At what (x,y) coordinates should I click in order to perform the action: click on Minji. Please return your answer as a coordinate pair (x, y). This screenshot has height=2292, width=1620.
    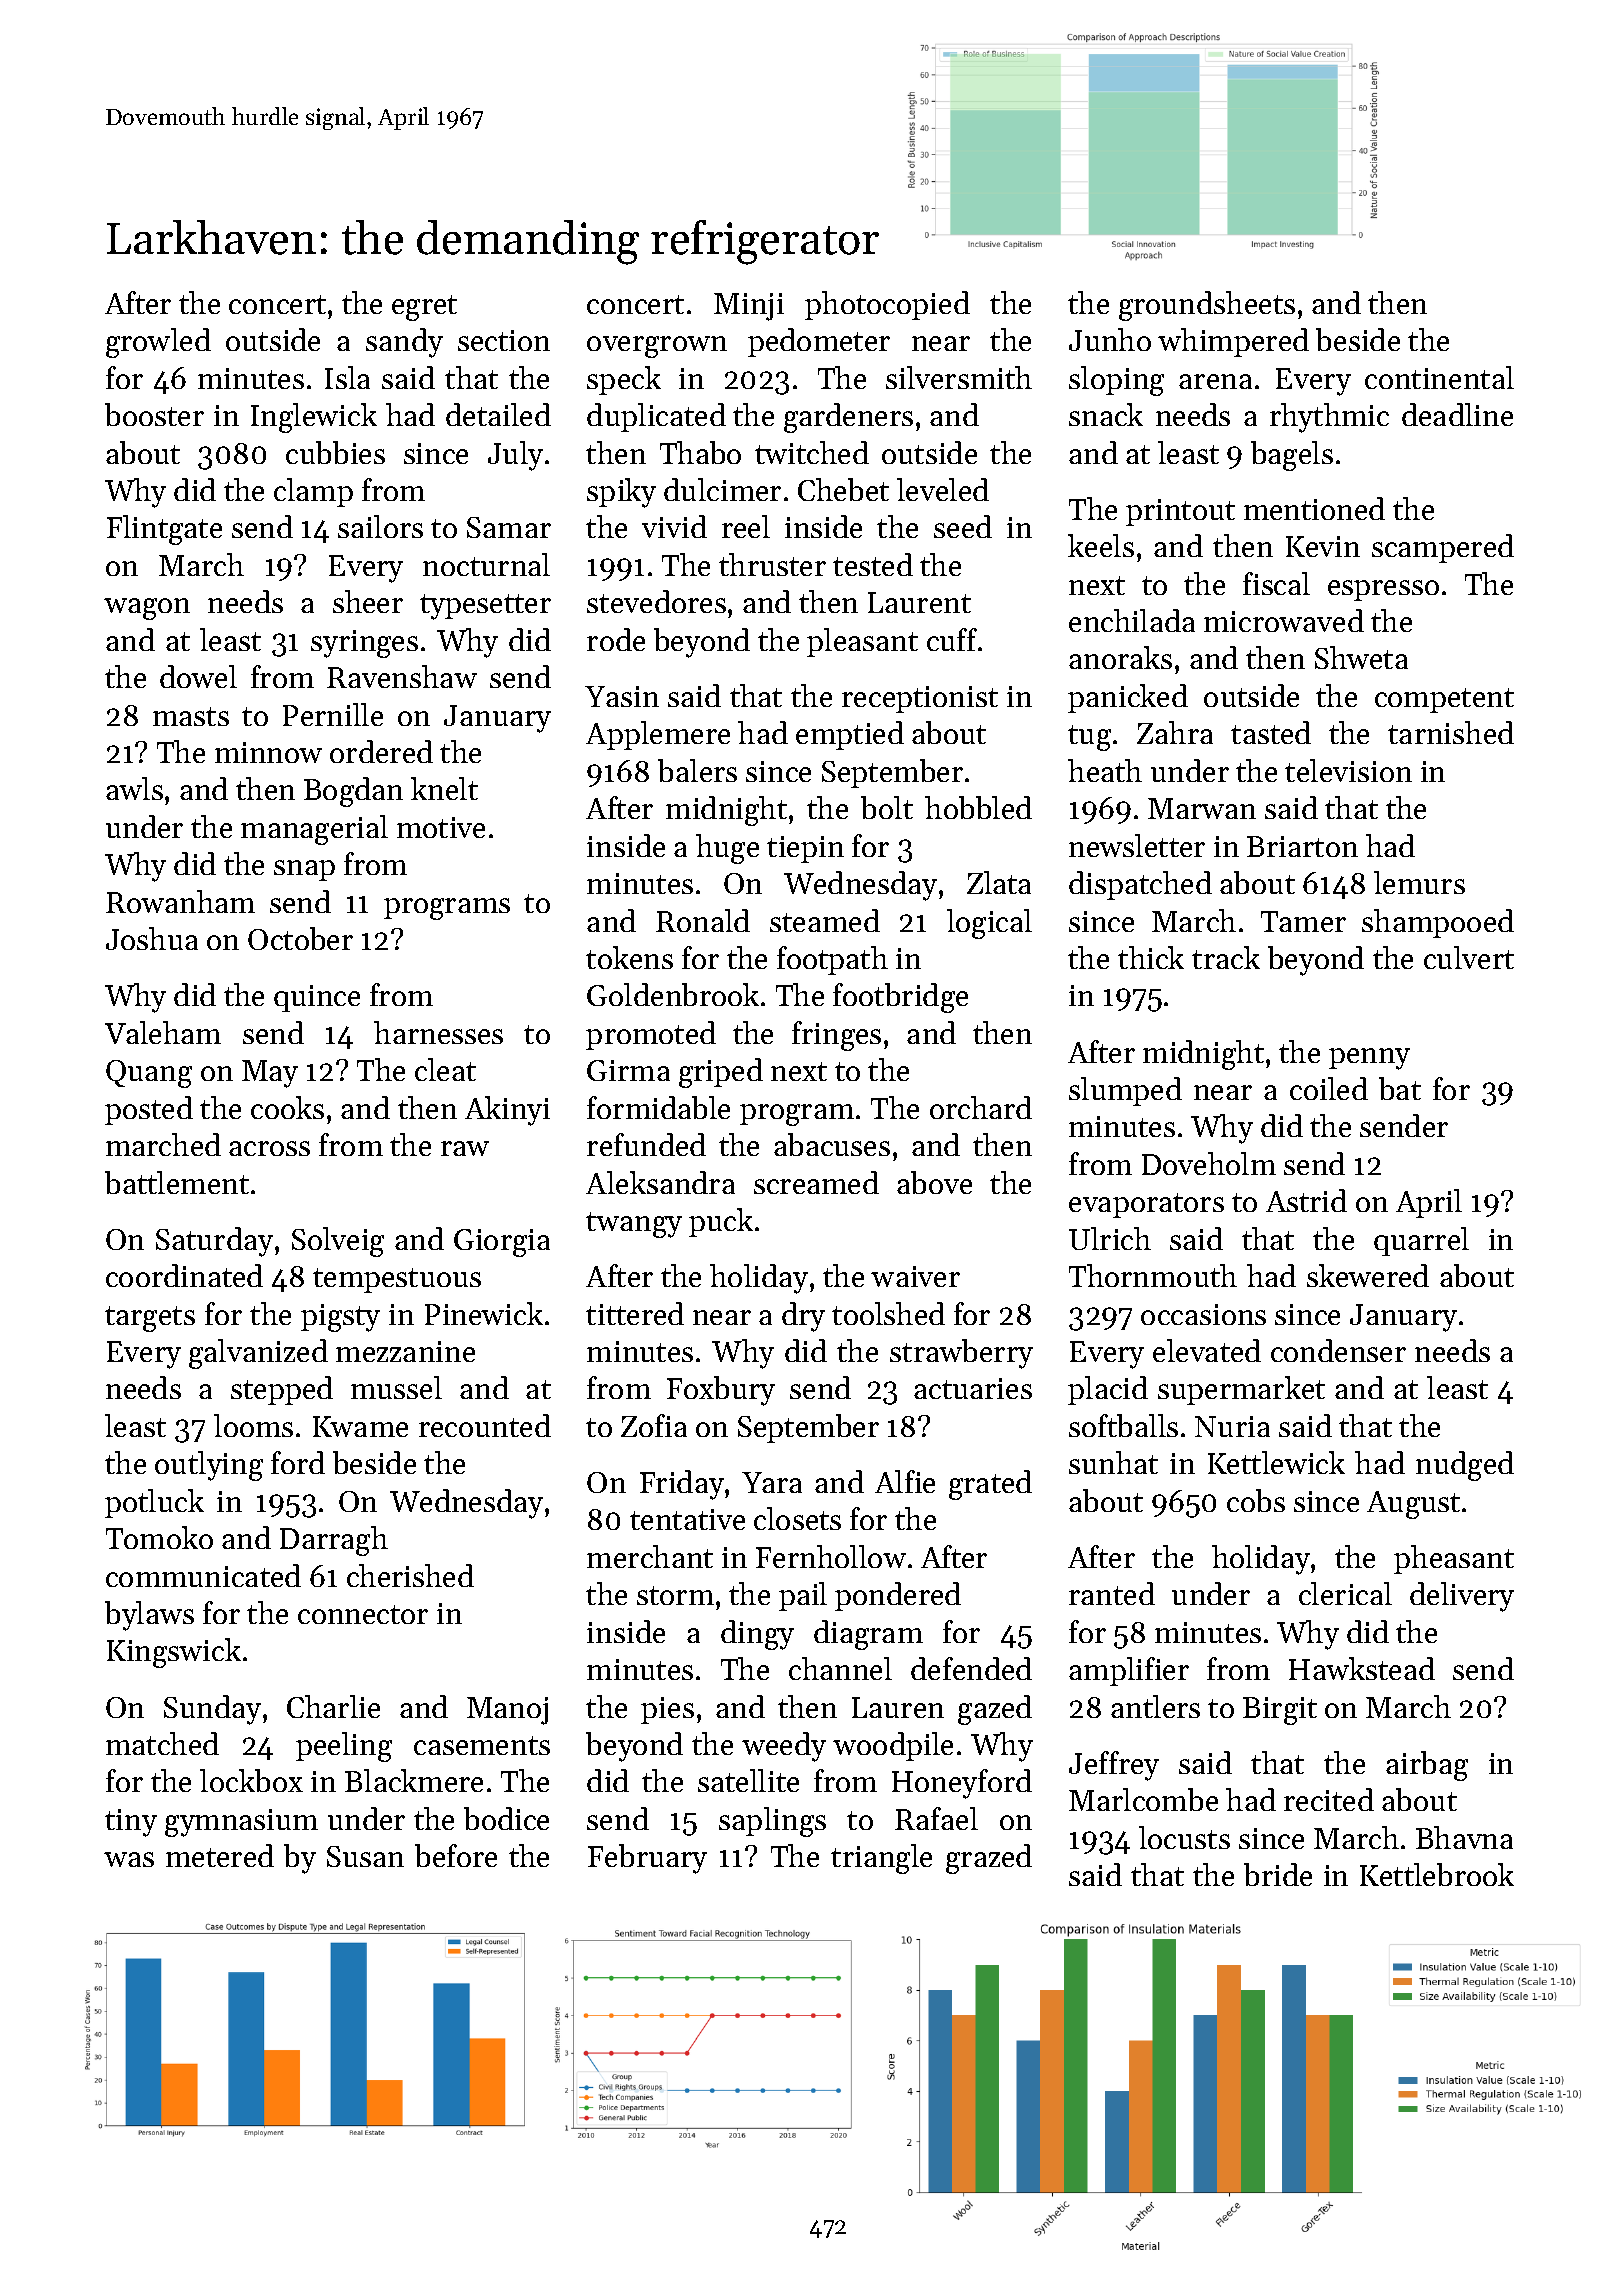
    Looking at the image, I should click on (749, 307).
